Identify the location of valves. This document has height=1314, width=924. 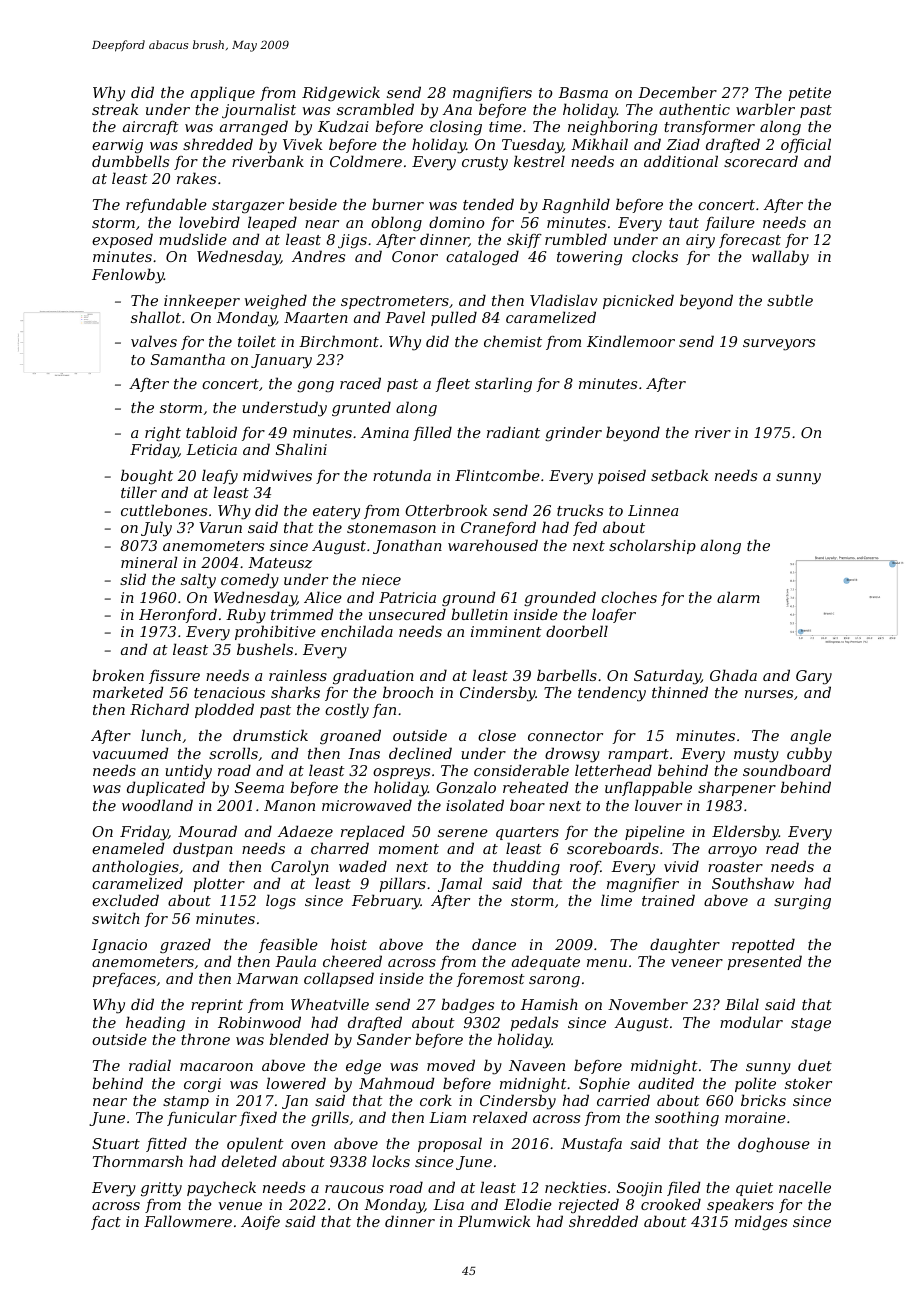
(154, 341).
